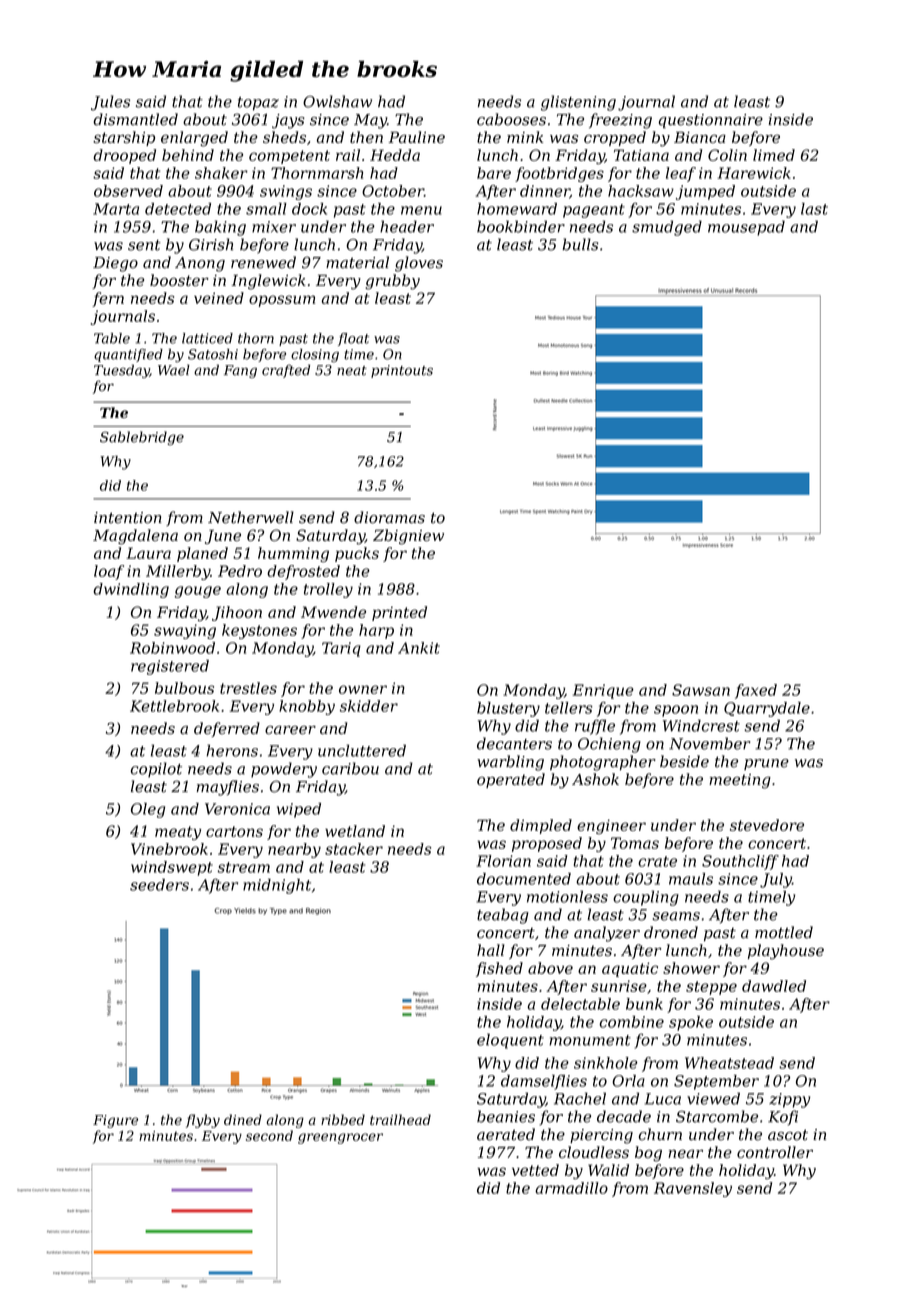 Image resolution: width=924 pixels, height=1308 pixels. What do you see at coordinates (174, 706) in the screenshot?
I see `Kettlebrook` at bounding box center [174, 706].
